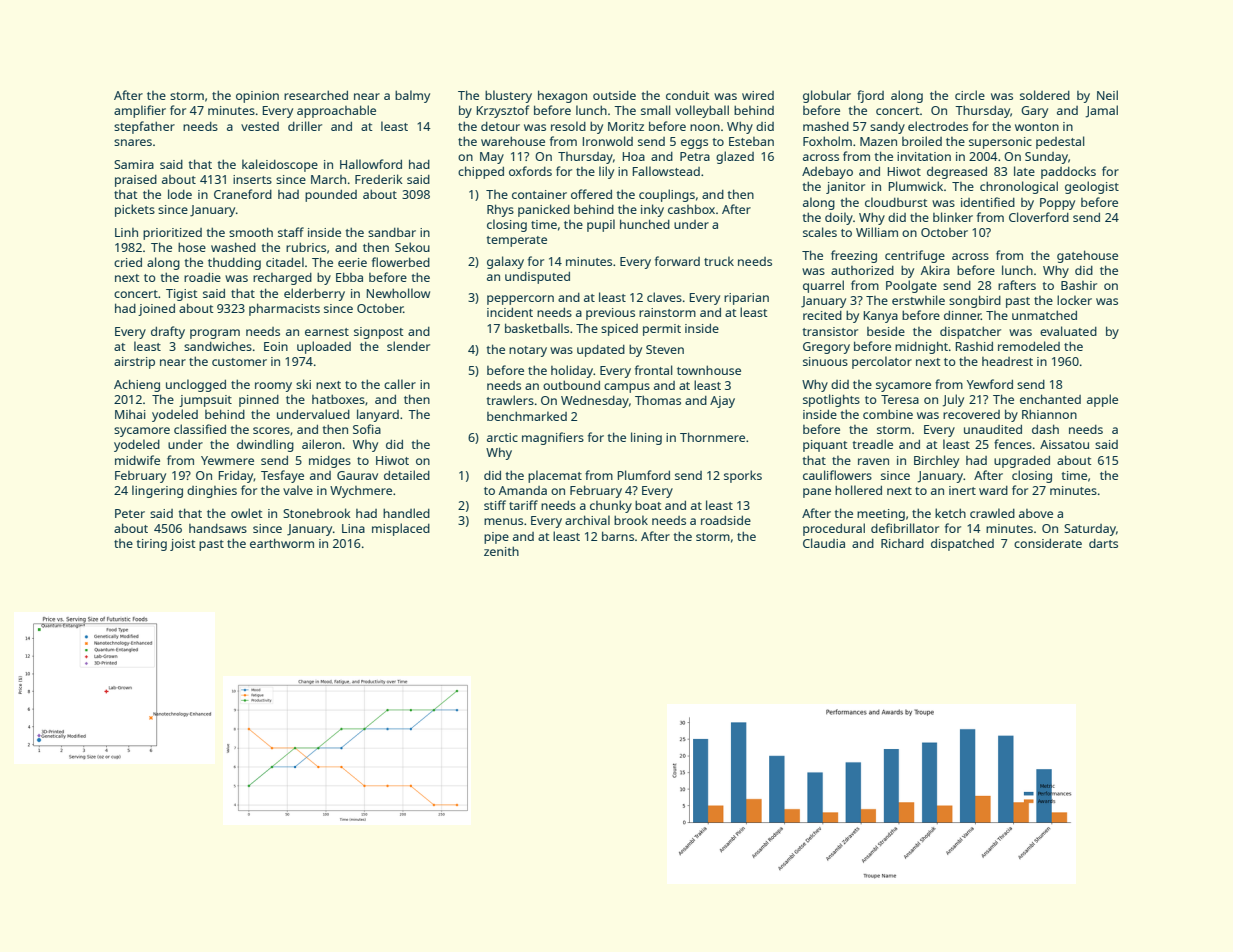 The image size is (1233, 952). Describe the element at coordinates (758, 95) in the screenshot. I see `wired` at that location.
